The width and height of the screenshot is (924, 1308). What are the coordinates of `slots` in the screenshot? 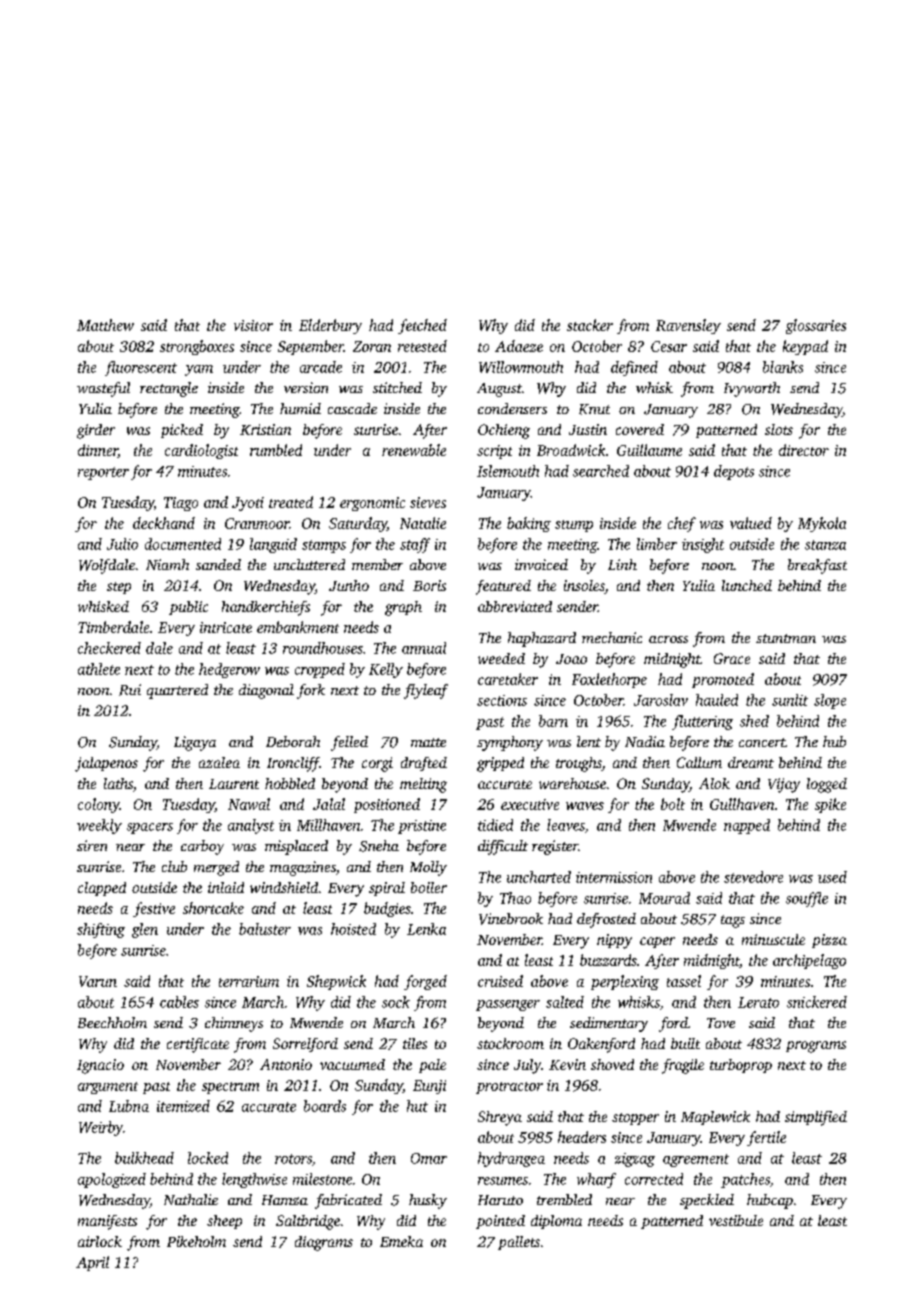 It's located at (779, 429).
